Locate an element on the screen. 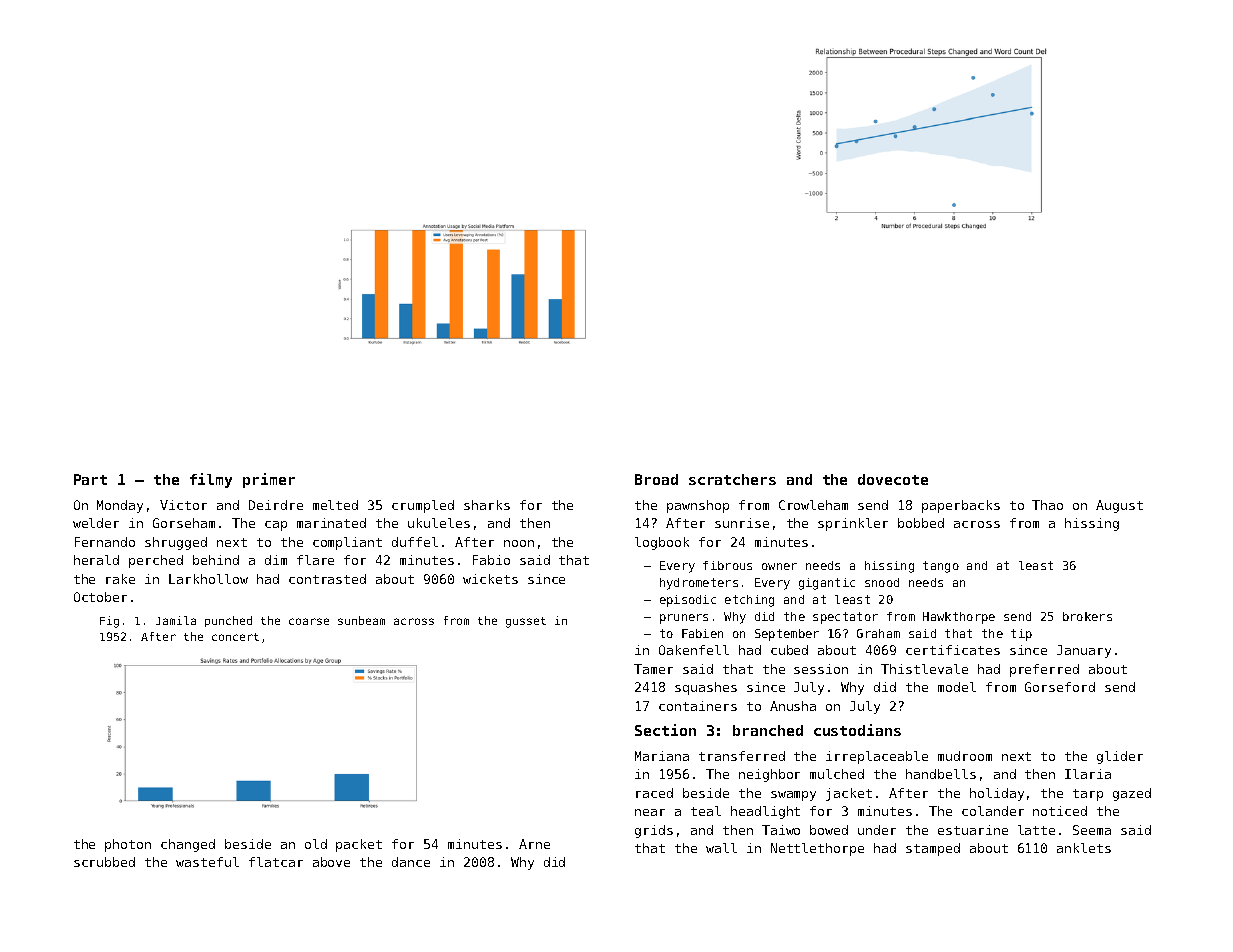 This screenshot has width=1233, height=952. Broad is located at coordinates (656, 479).
